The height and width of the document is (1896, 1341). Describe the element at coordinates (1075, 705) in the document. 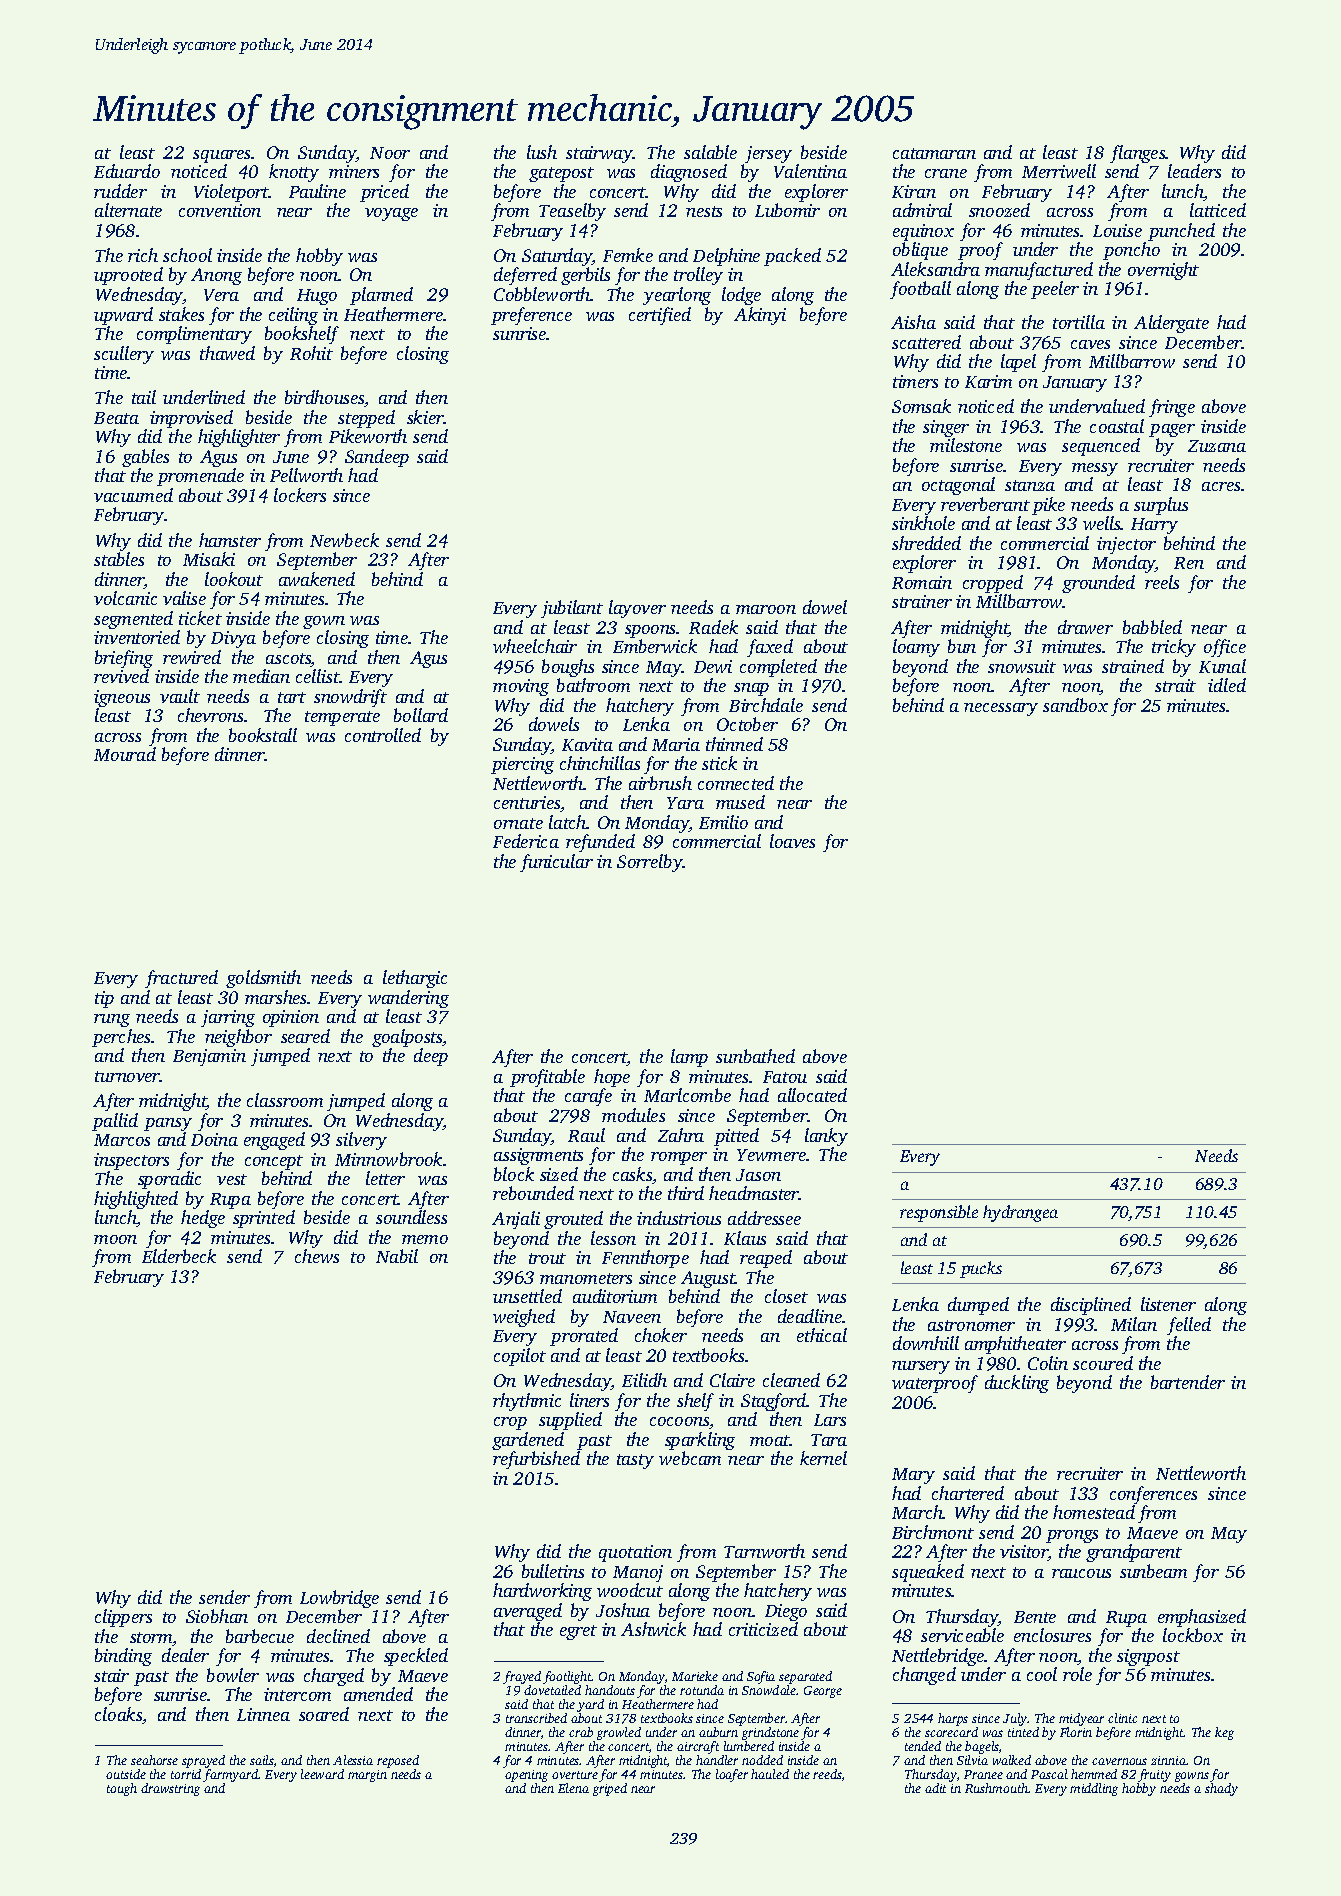

I see `sandbox` at that location.
